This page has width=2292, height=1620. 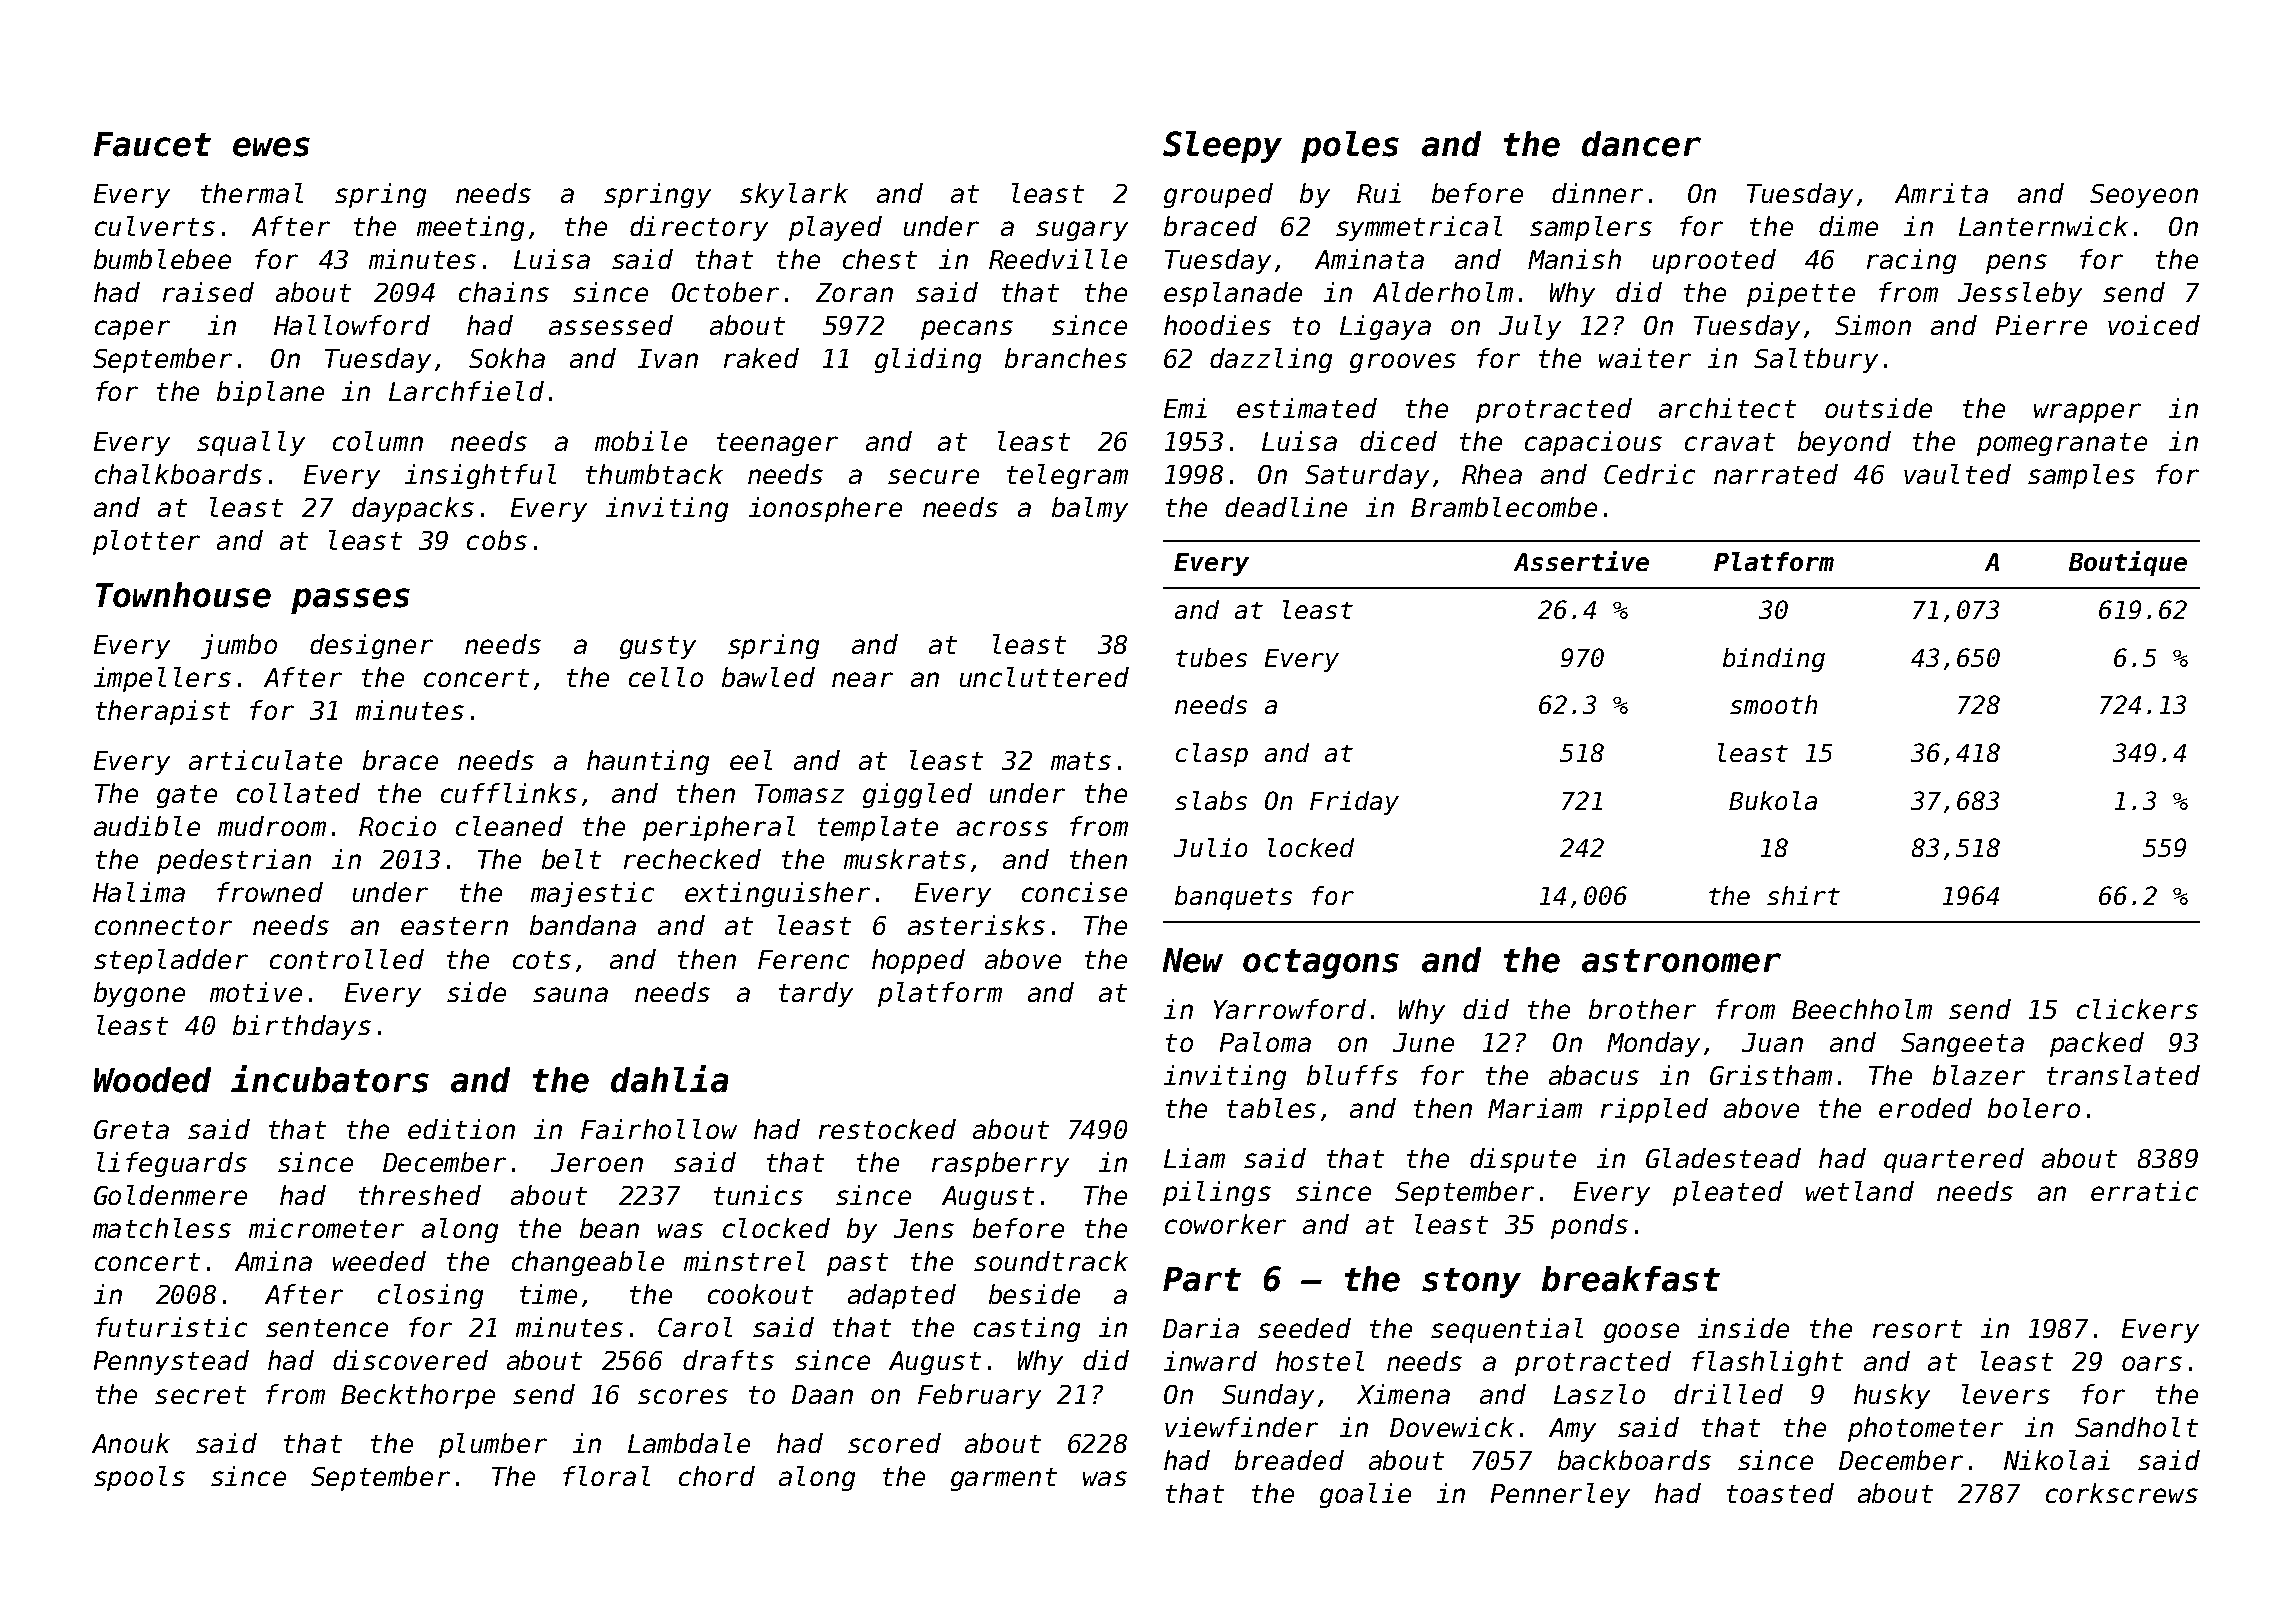 What do you see at coordinates (1222, 147) in the page?
I see `Sleepy` at bounding box center [1222, 147].
